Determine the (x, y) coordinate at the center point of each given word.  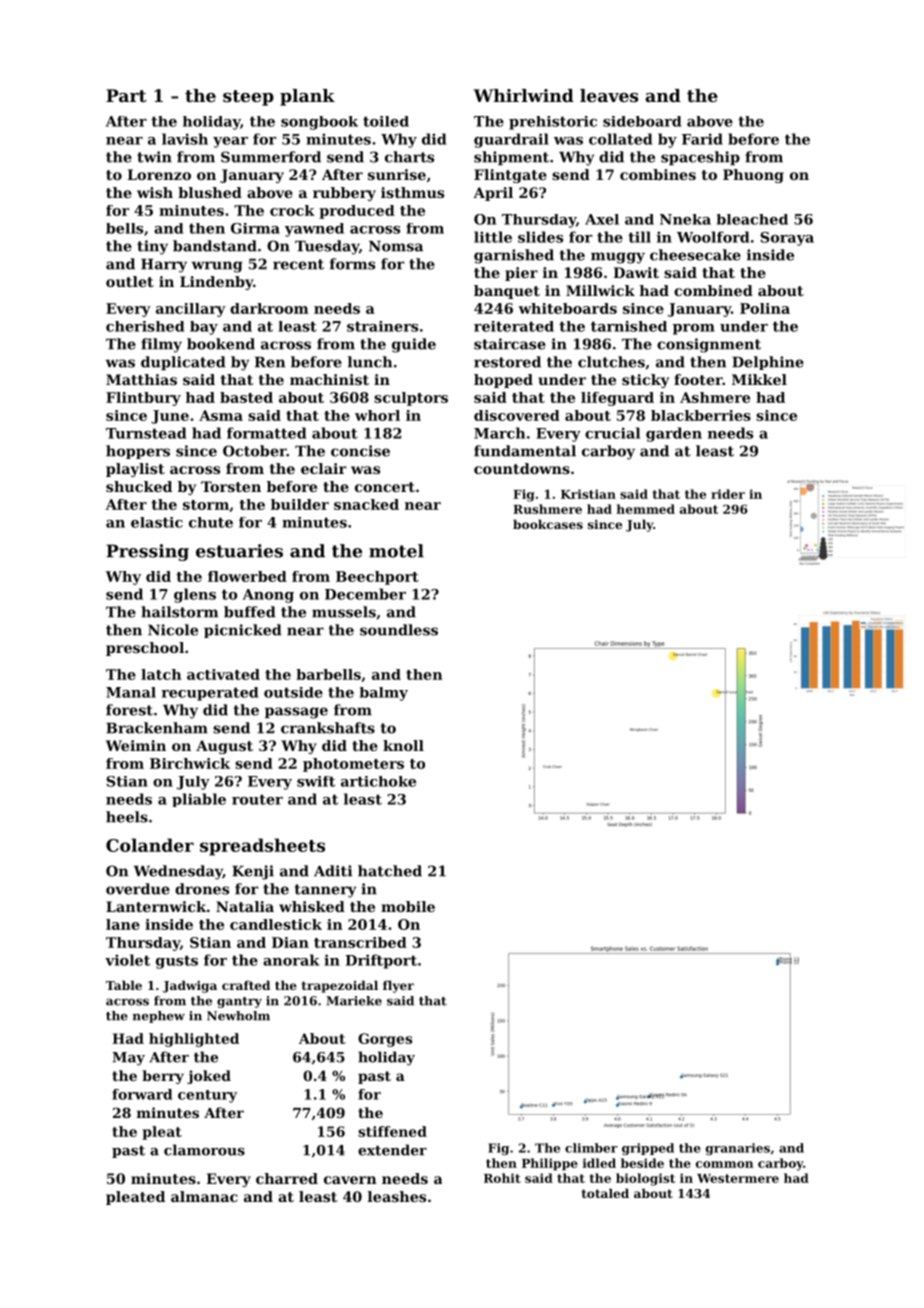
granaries (738, 1149)
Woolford (713, 237)
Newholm (238, 1016)
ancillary (191, 310)
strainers (382, 326)
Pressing (147, 552)
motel (396, 551)
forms (352, 264)
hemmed (646, 509)
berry (163, 1077)
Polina (765, 308)
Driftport (381, 961)
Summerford (271, 157)
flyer (398, 986)
